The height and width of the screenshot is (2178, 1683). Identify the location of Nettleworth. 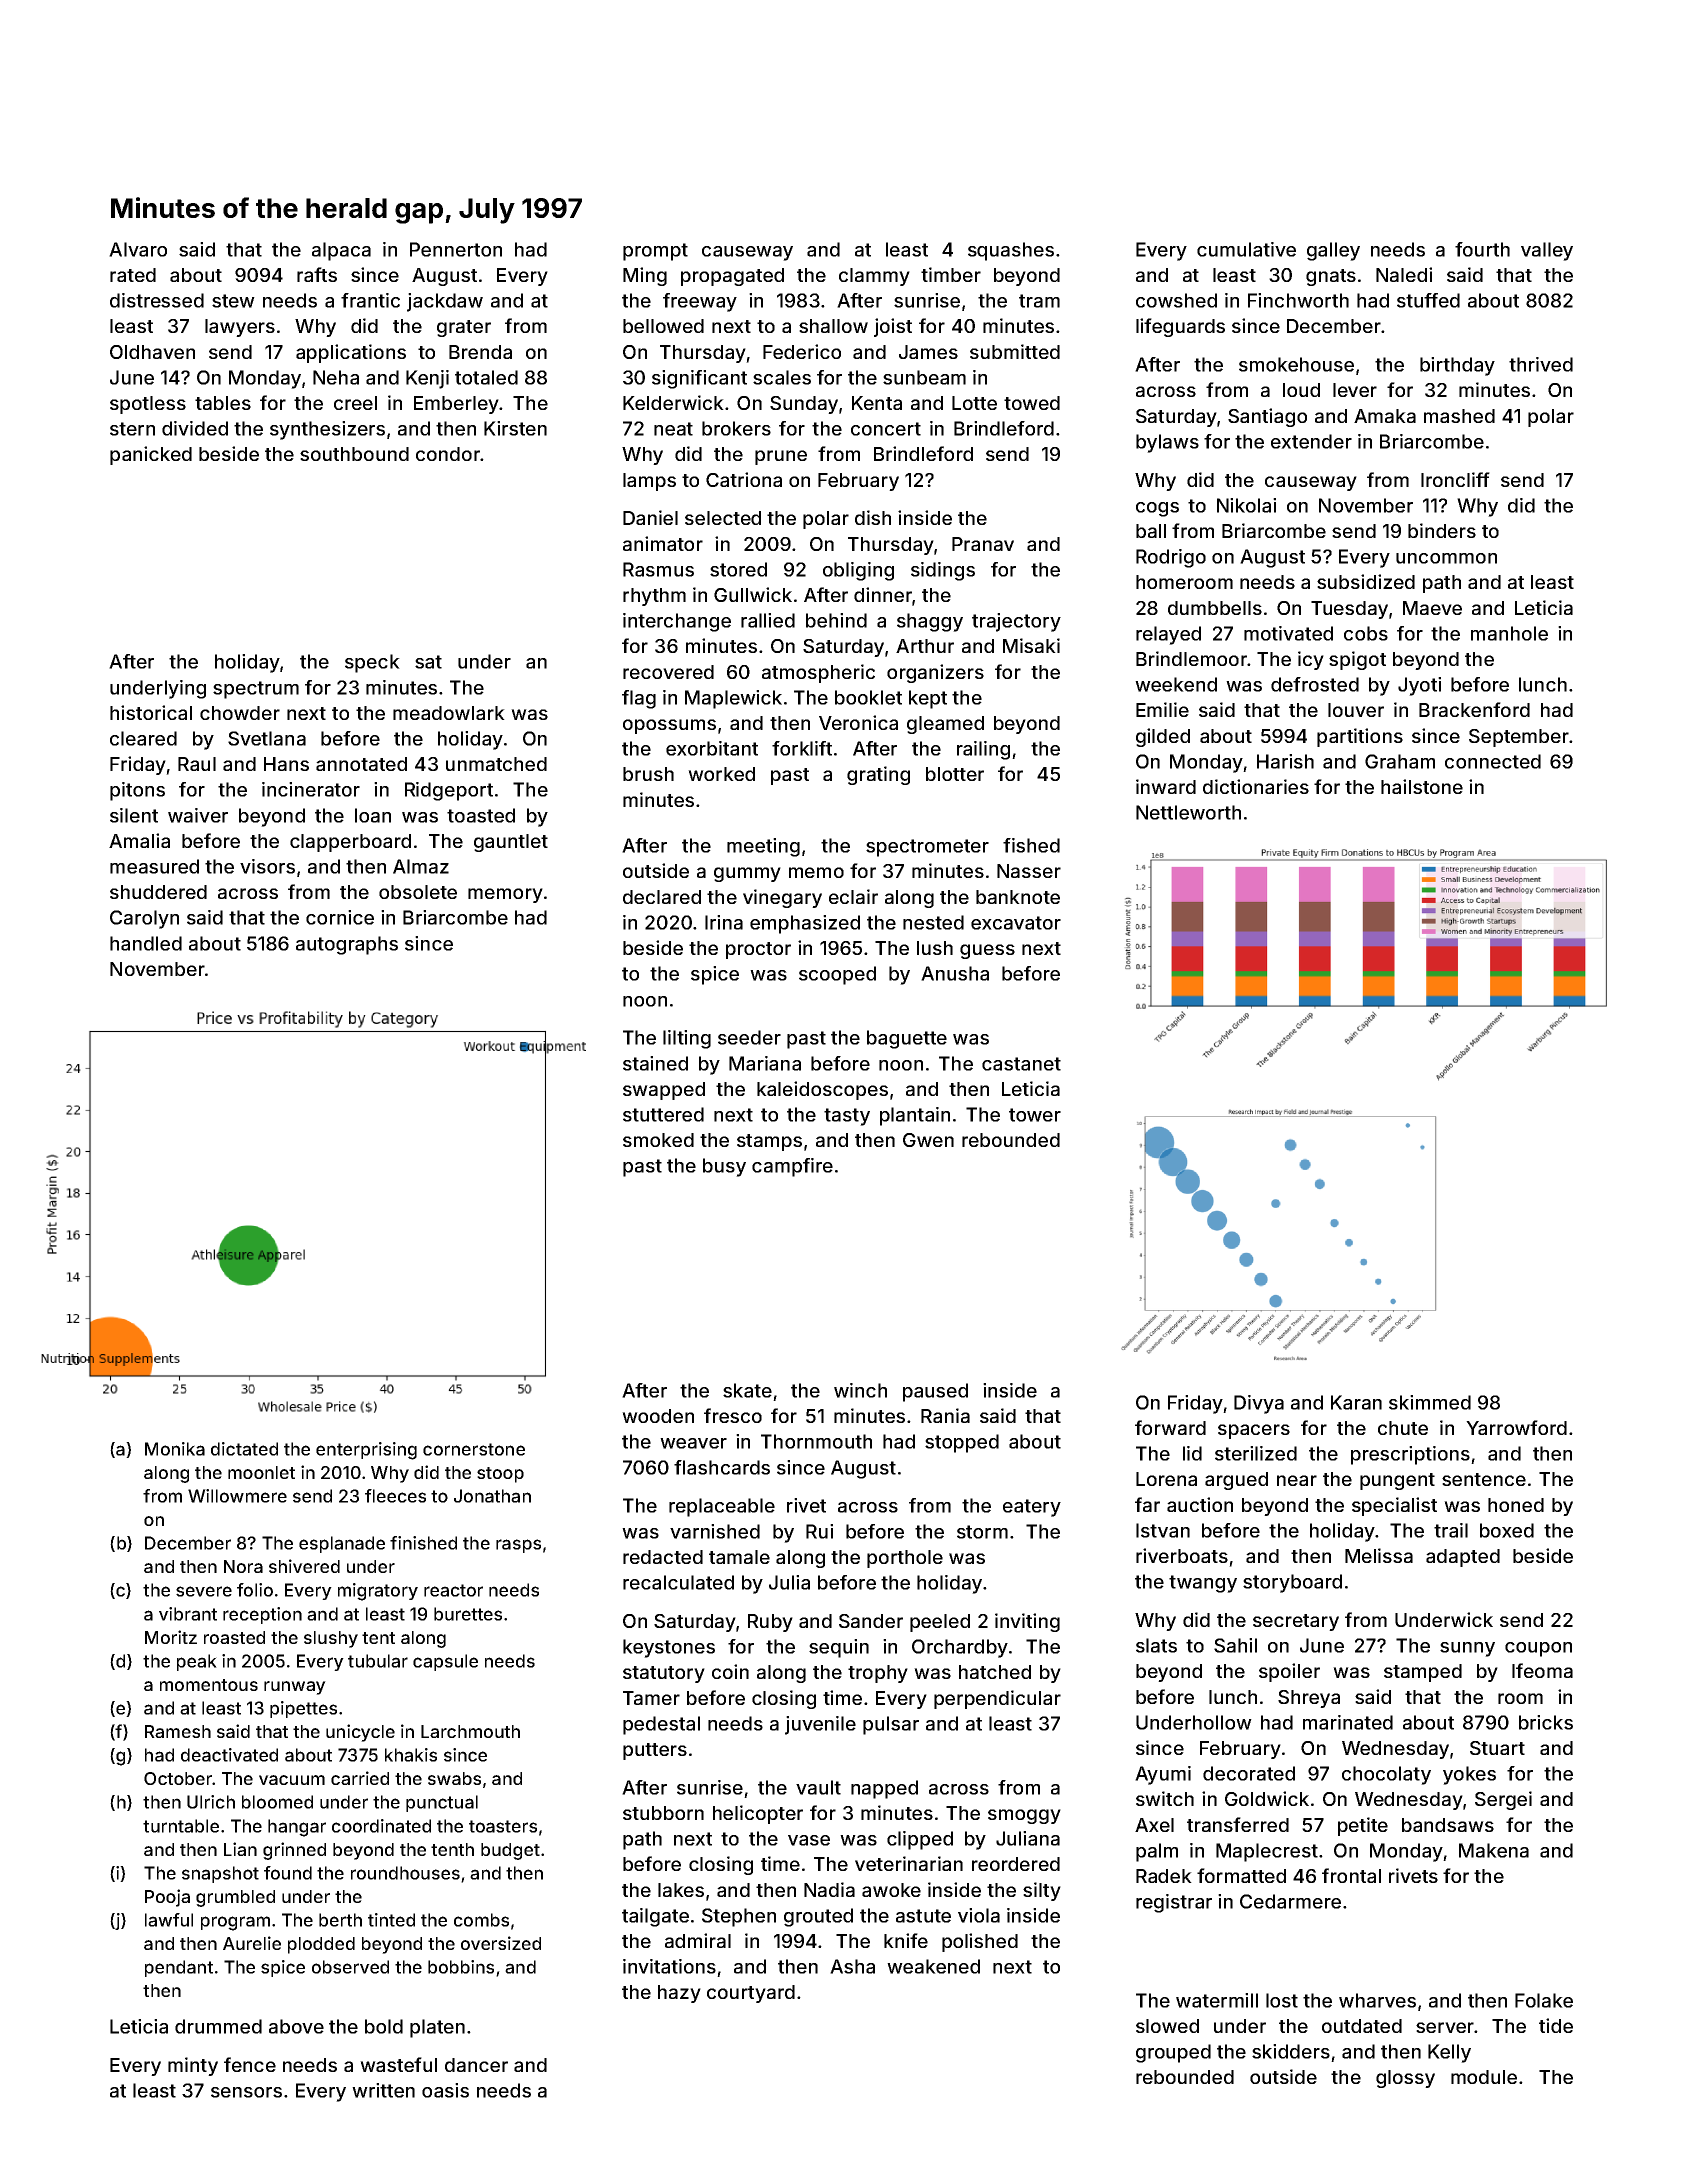
(1188, 812).
